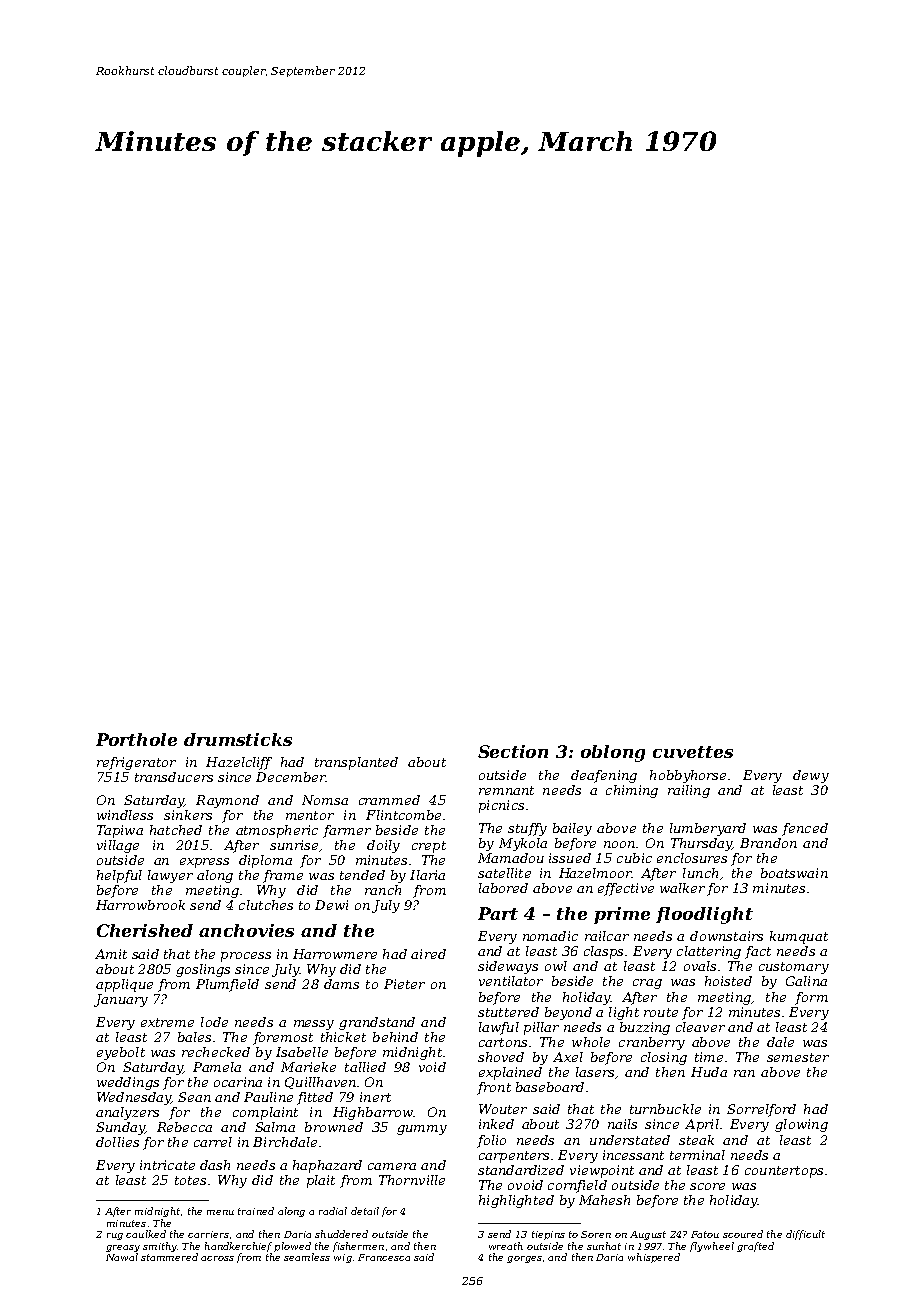  What do you see at coordinates (128, 1083) in the screenshot?
I see `weddings` at bounding box center [128, 1083].
